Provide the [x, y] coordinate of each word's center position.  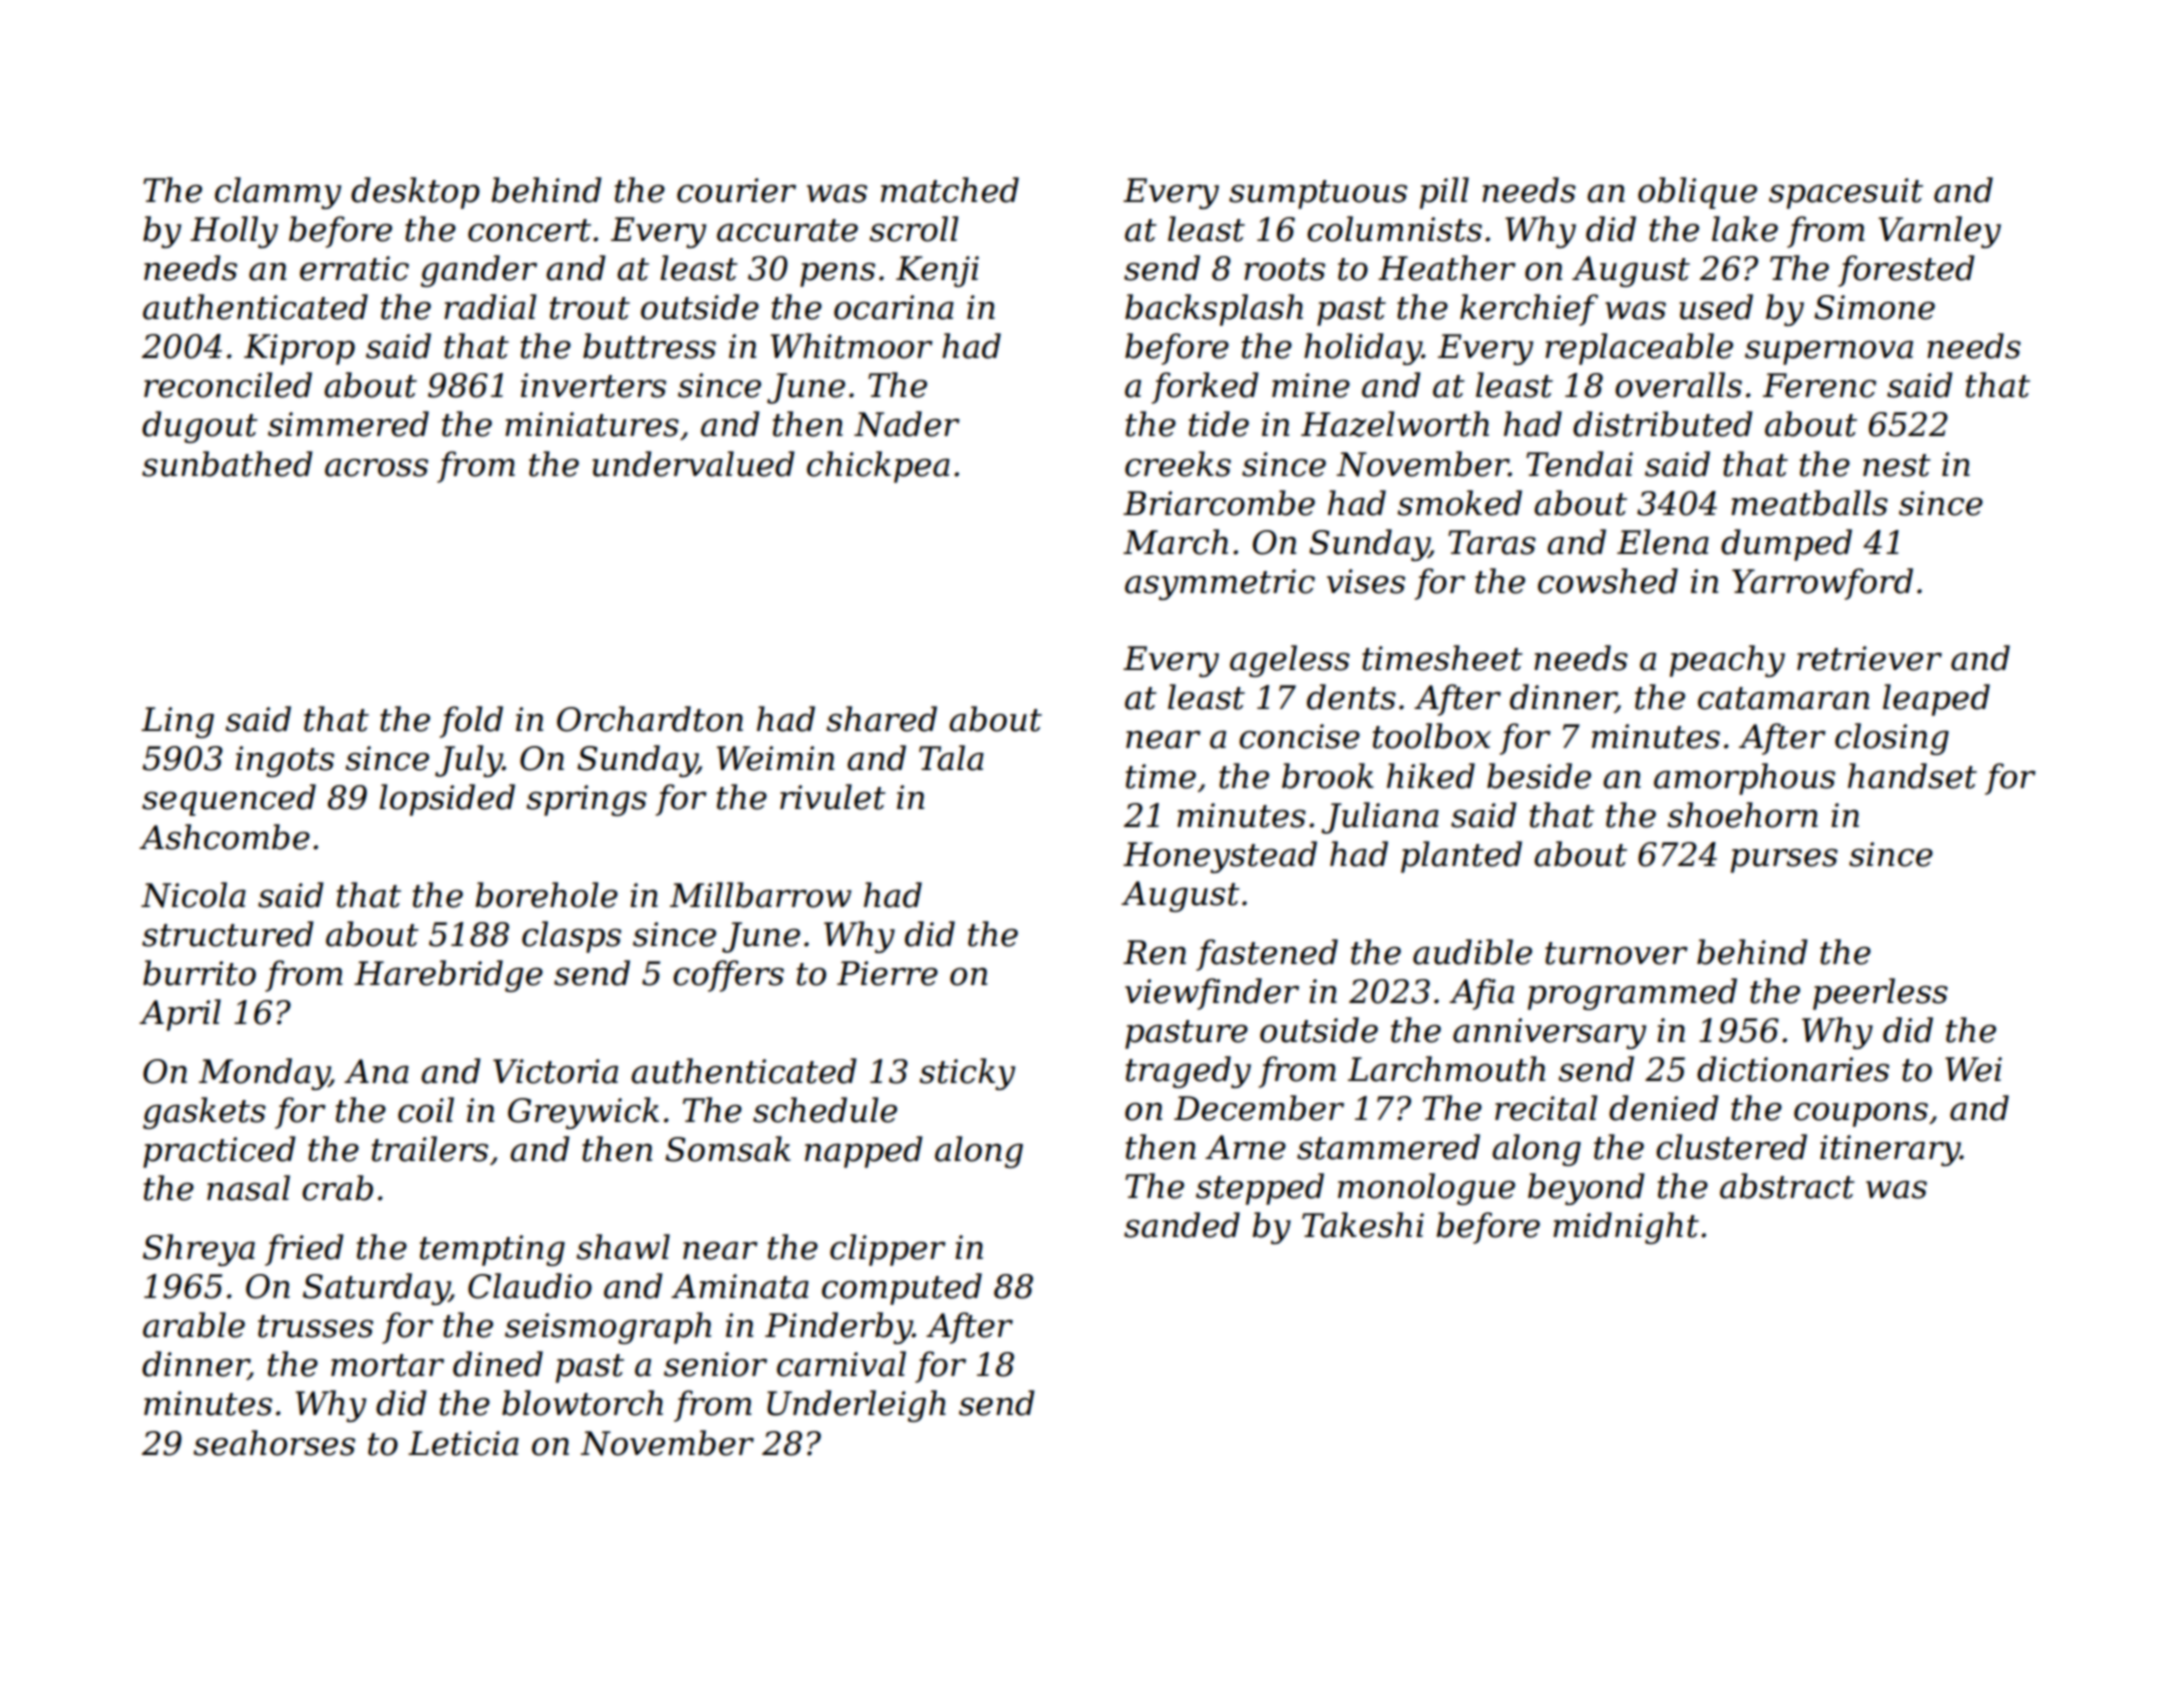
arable [194, 1325]
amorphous [1744, 779]
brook [1328, 776]
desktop [415, 193]
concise [1299, 736]
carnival [841, 1364]
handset [1912, 776]
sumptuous [1318, 194]
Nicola [193, 895]
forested [1906, 271]
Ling [177, 722]
